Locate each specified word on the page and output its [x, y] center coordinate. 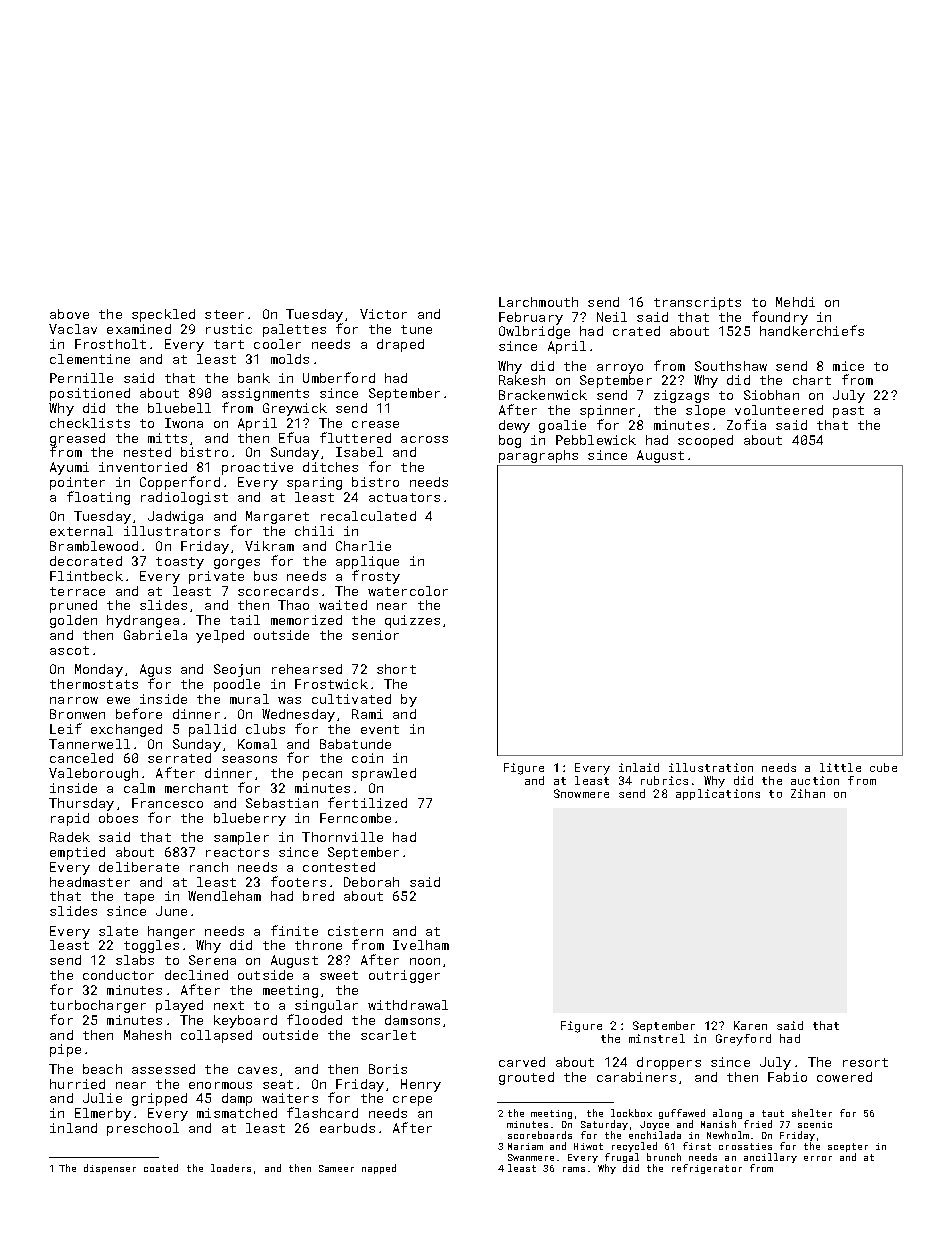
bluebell [179, 408]
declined [196, 975]
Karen [750, 1025]
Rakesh [522, 380]
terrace [77, 591]
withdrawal [408, 1005]
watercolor [408, 591]
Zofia [746, 424]
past [848, 412]
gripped [159, 1099]
